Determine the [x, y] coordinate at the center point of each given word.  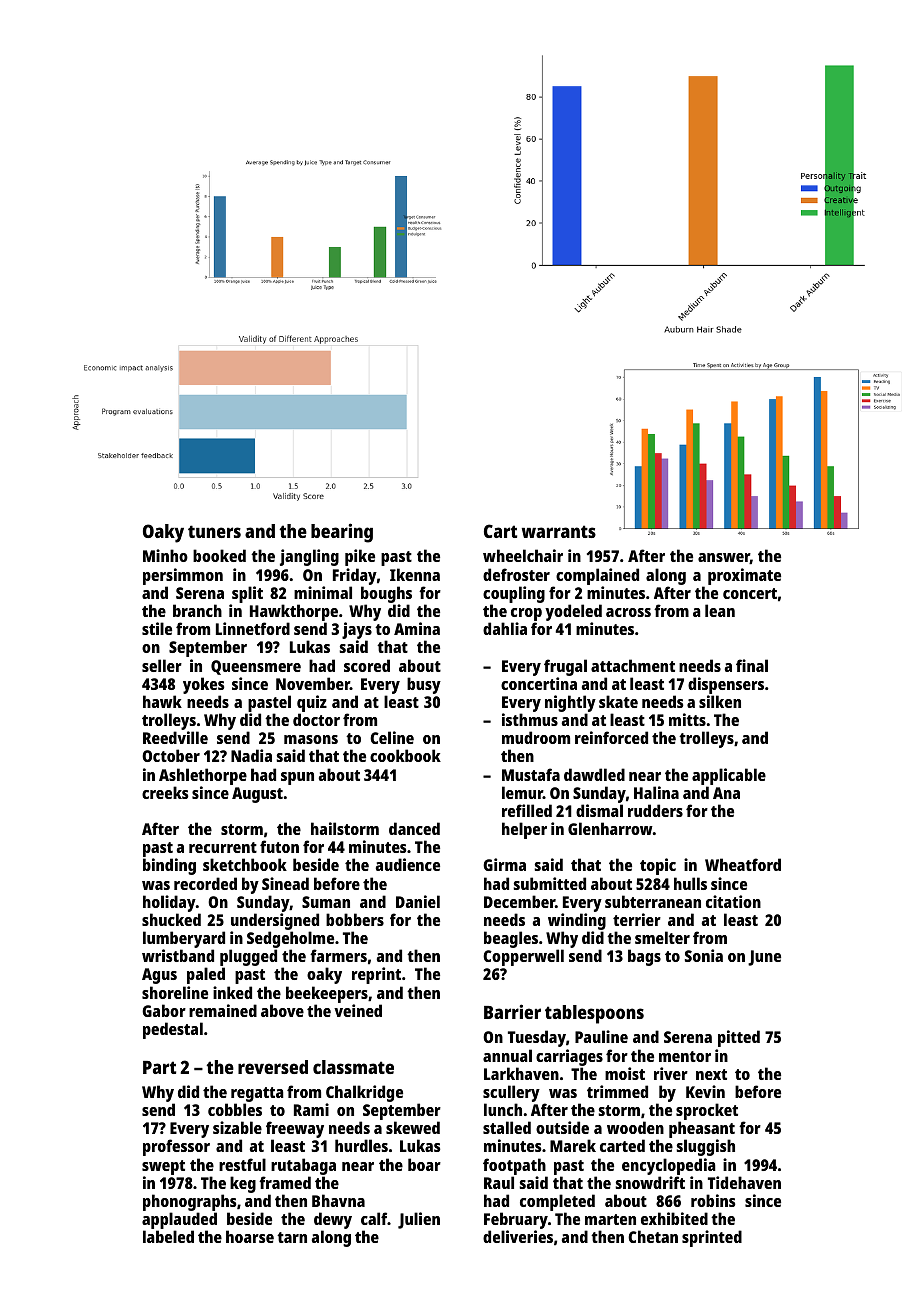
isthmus [530, 719]
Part [159, 1067]
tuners [214, 531]
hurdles [361, 1145]
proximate [744, 576]
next [711, 1074]
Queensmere [256, 667]
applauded [179, 1220]
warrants [559, 531]
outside [562, 1127]
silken [720, 701]
